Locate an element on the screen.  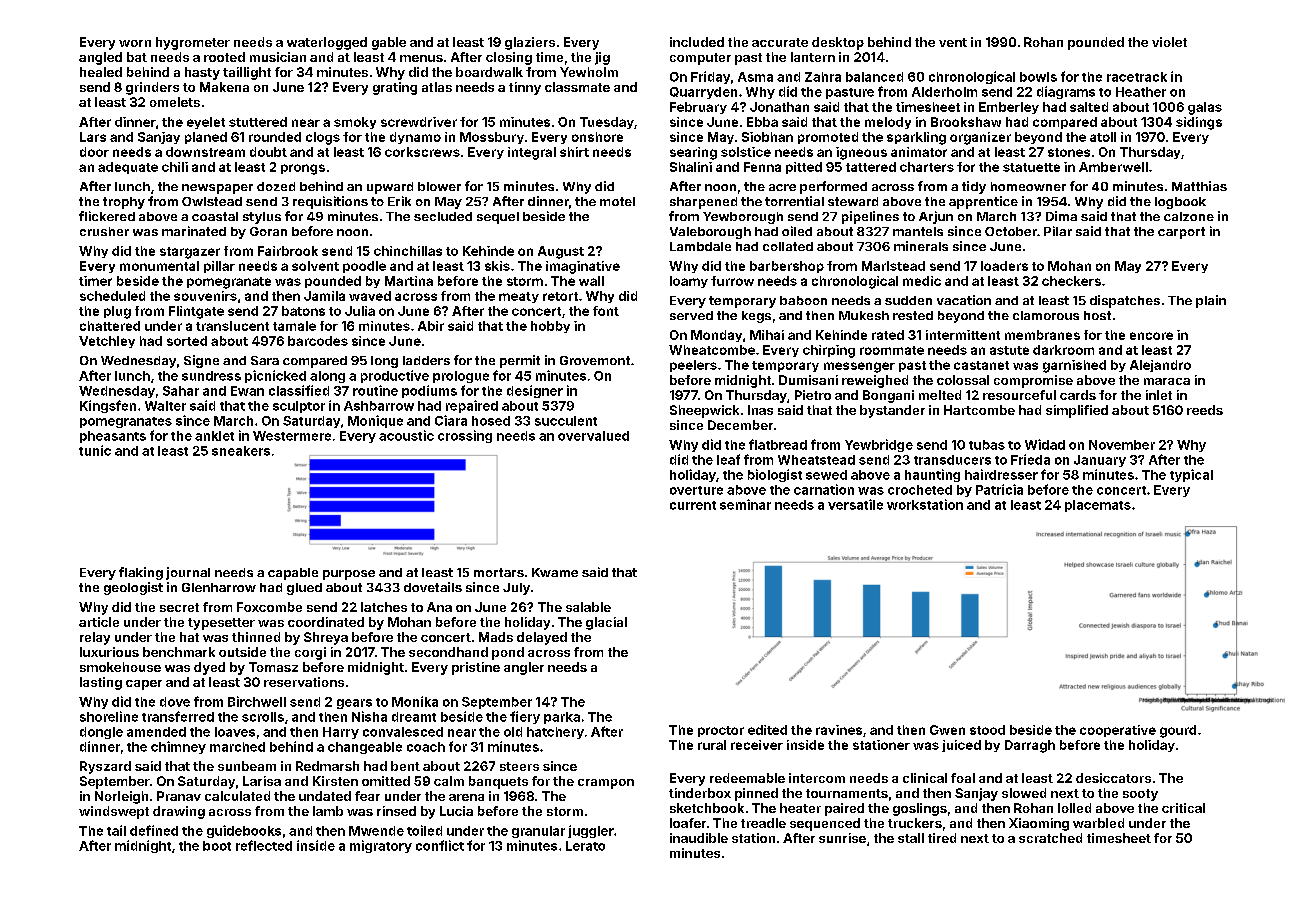
galas is located at coordinates (1205, 108).
